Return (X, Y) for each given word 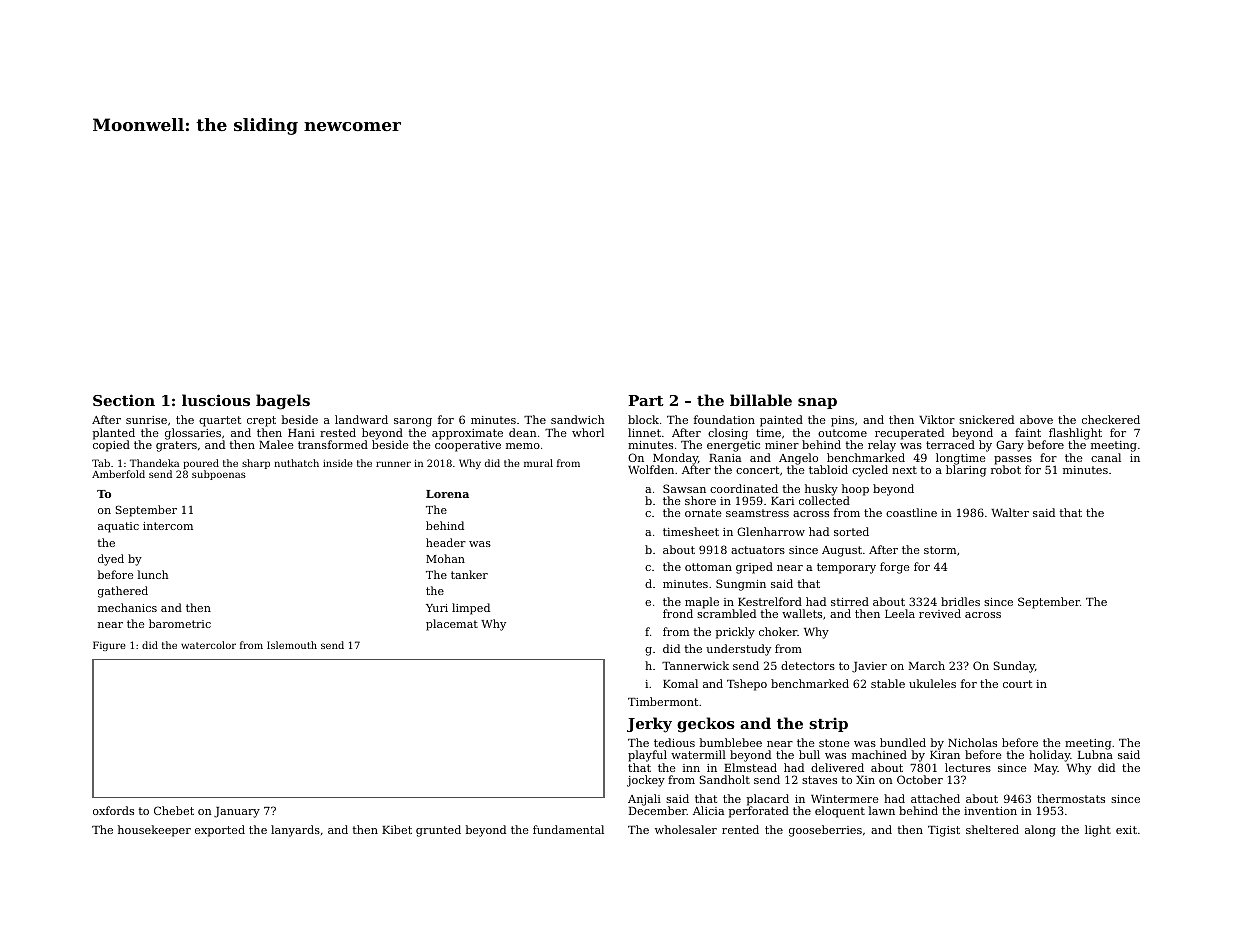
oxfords (113, 810)
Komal (680, 683)
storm (940, 550)
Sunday (1014, 667)
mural (538, 463)
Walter (1010, 512)
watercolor (208, 645)
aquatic (118, 527)
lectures (968, 767)
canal (1106, 457)
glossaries (193, 434)
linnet (644, 432)
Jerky (649, 725)
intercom (168, 526)
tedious (674, 742)
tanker (469, 574)
